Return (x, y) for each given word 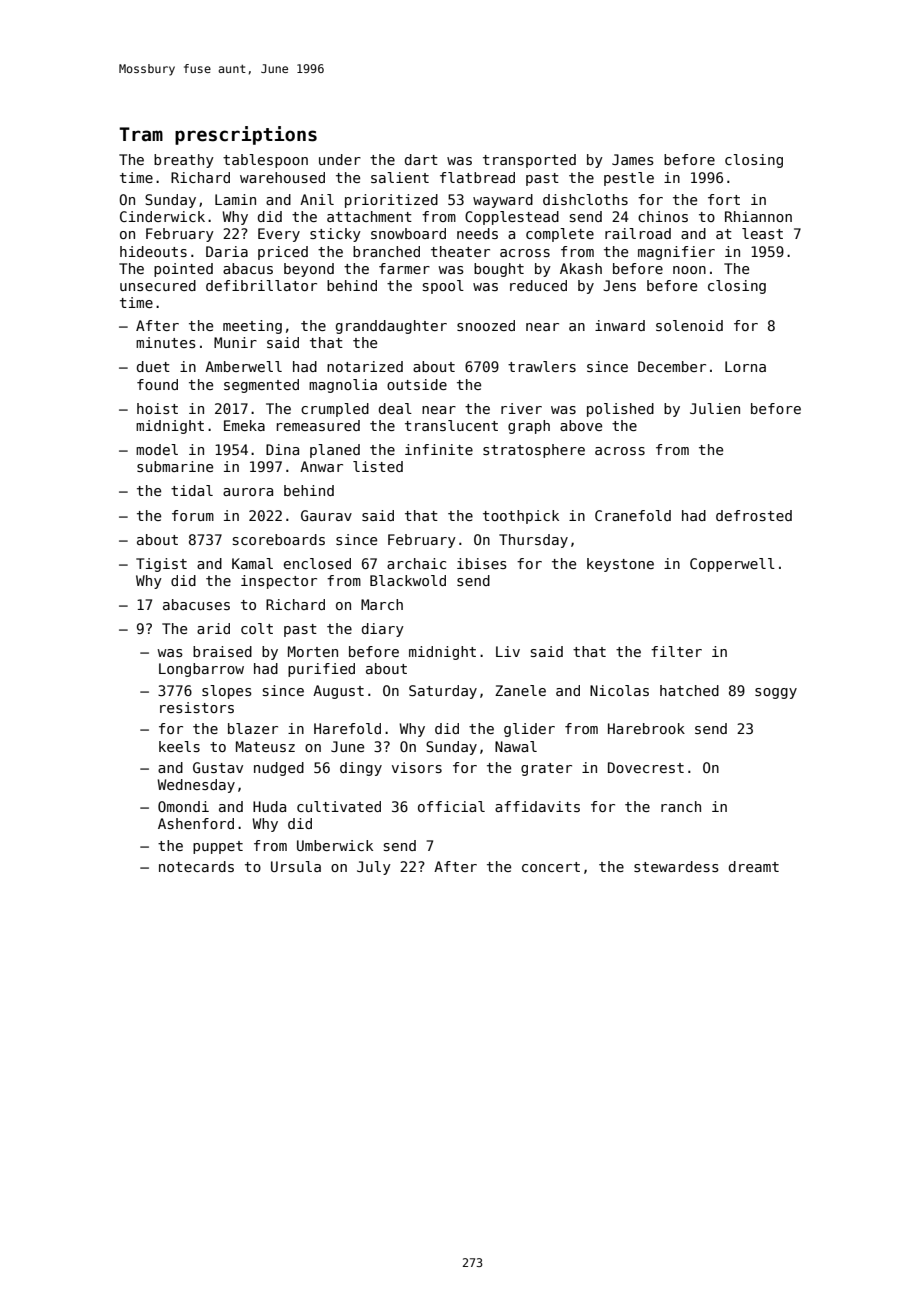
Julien (715, 408)
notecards (196, 866)
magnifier (676, 253)
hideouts (153, 251)
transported (529, 161)
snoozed (486, 325)
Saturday (443, 692)
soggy (776, 693)
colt (257, 628)
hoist (157, 408)
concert (551, 867)
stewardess (676, 866)
